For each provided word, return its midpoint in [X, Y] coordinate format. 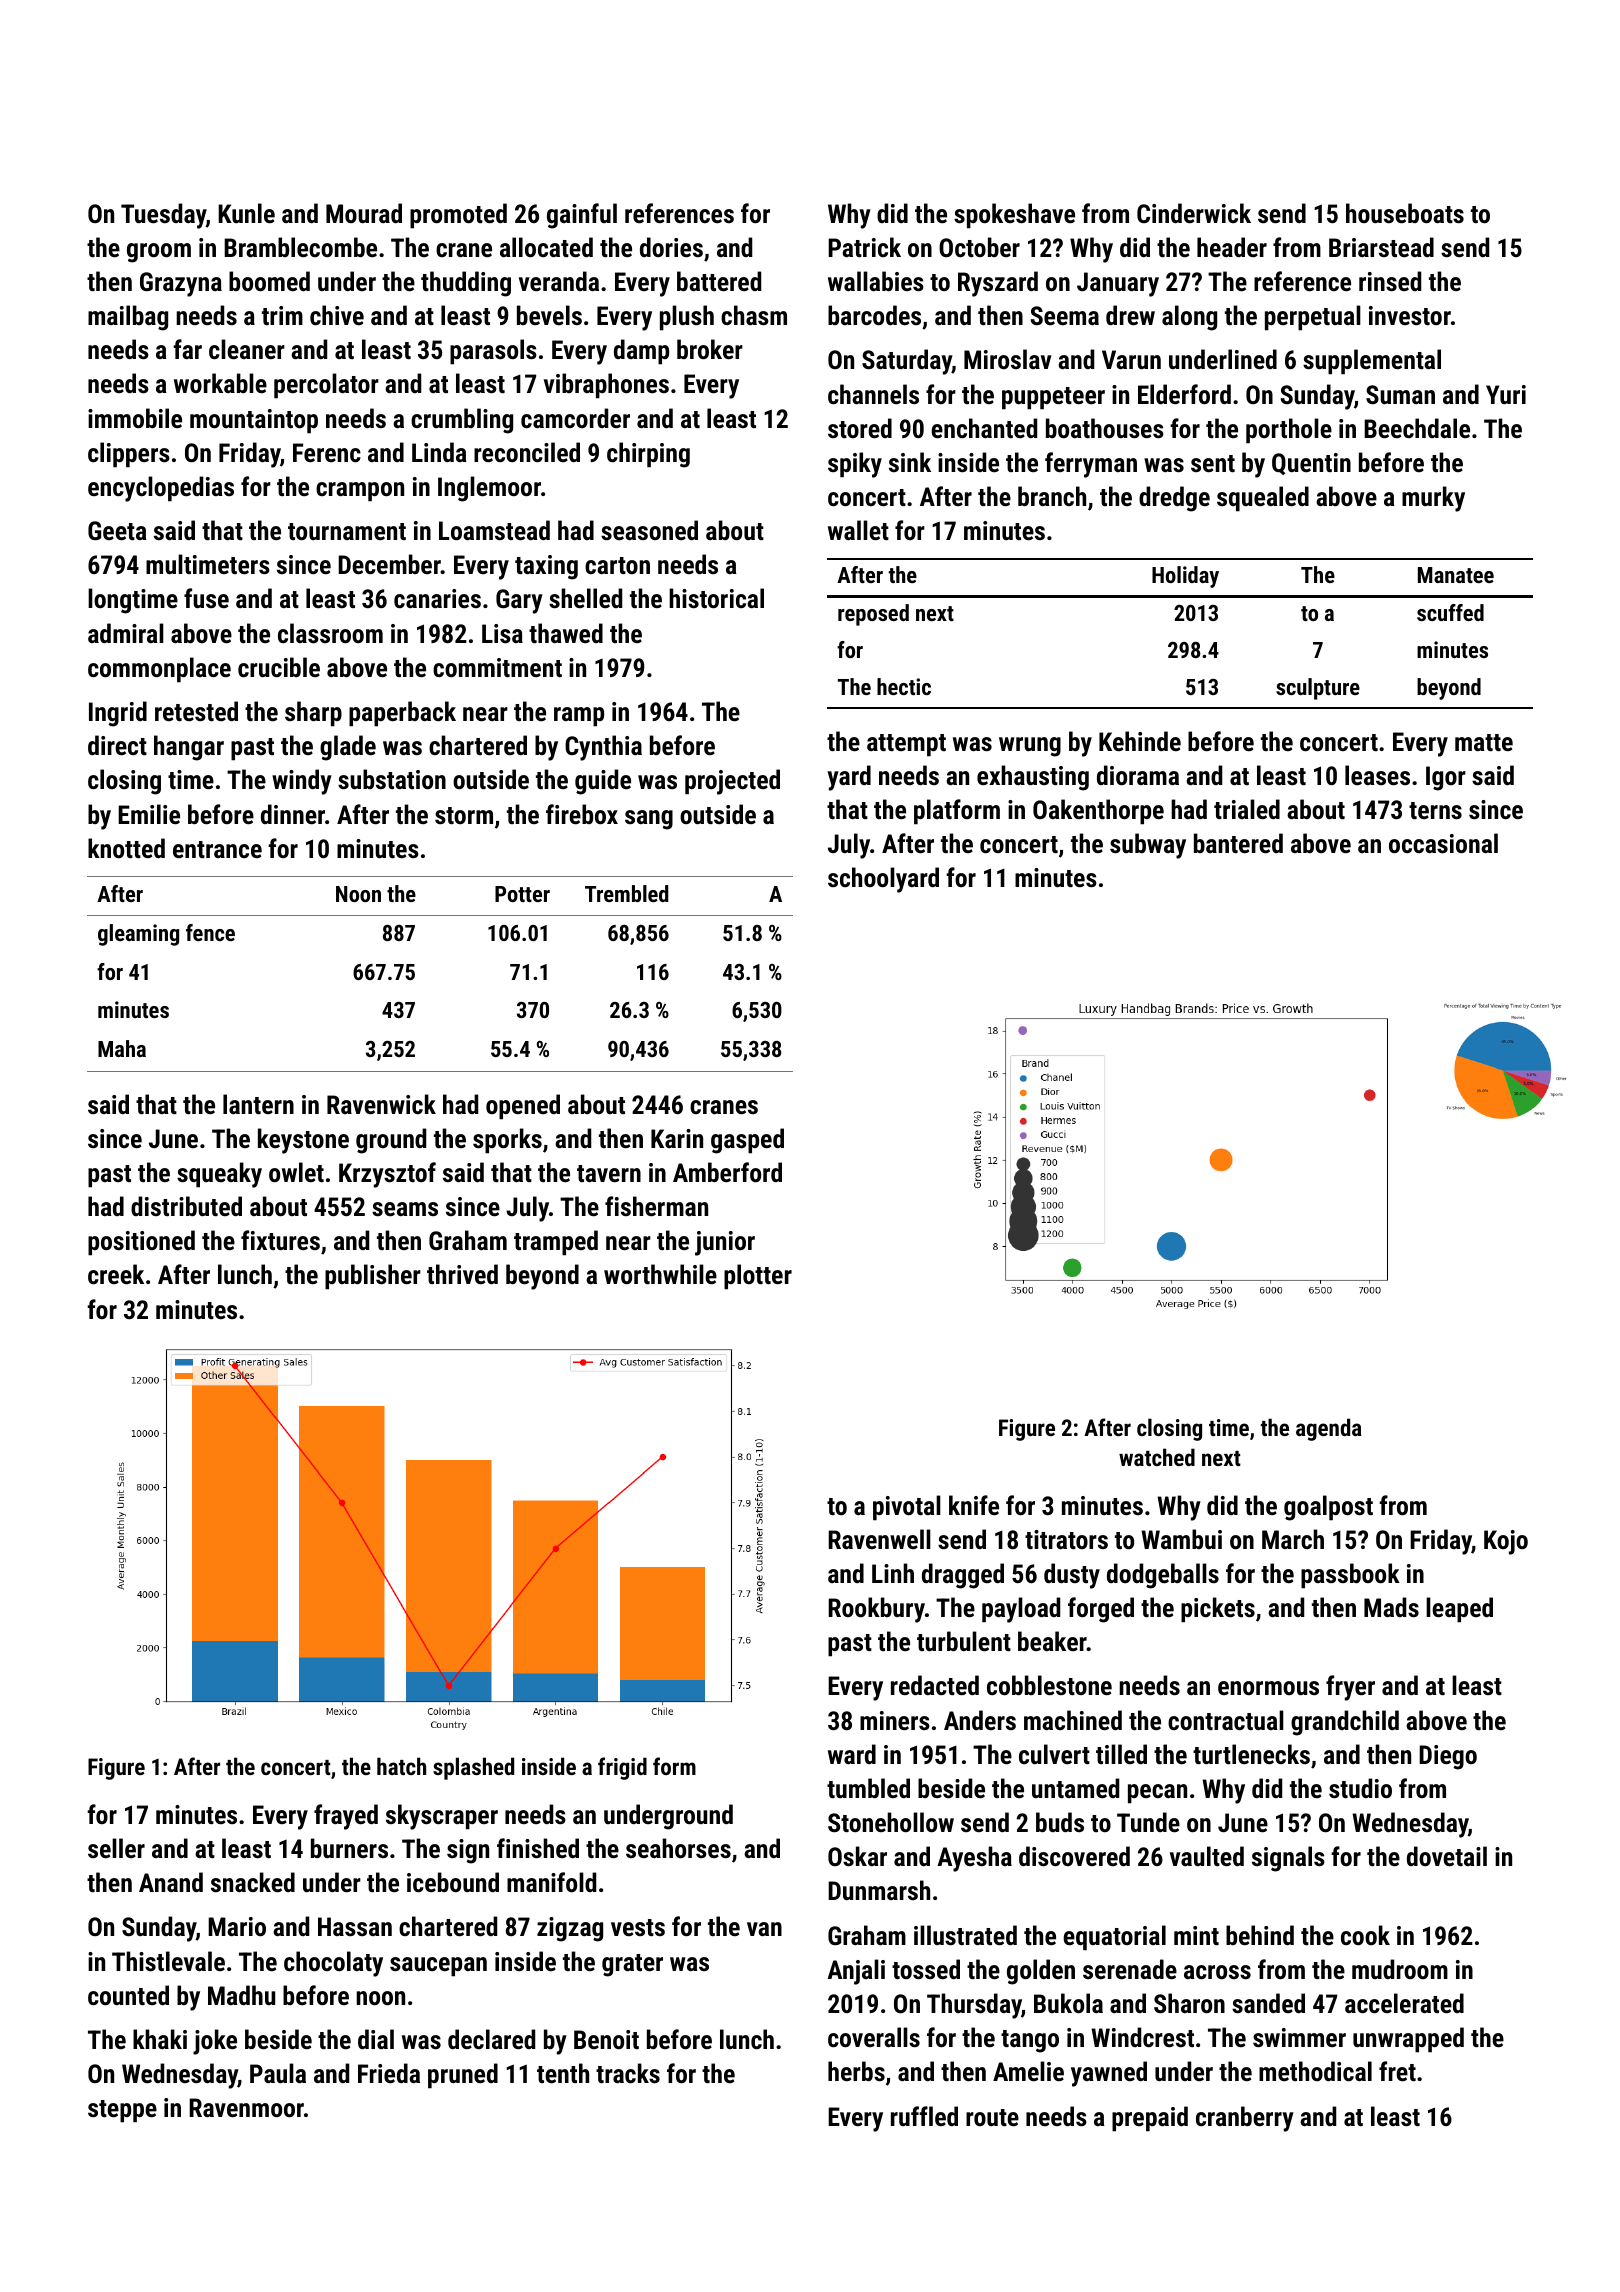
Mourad [364, 213]
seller [116, 1848]
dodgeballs [1163, 1576]
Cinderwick [1194, 213]
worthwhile [660, 1274]
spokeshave [1014, 216]
